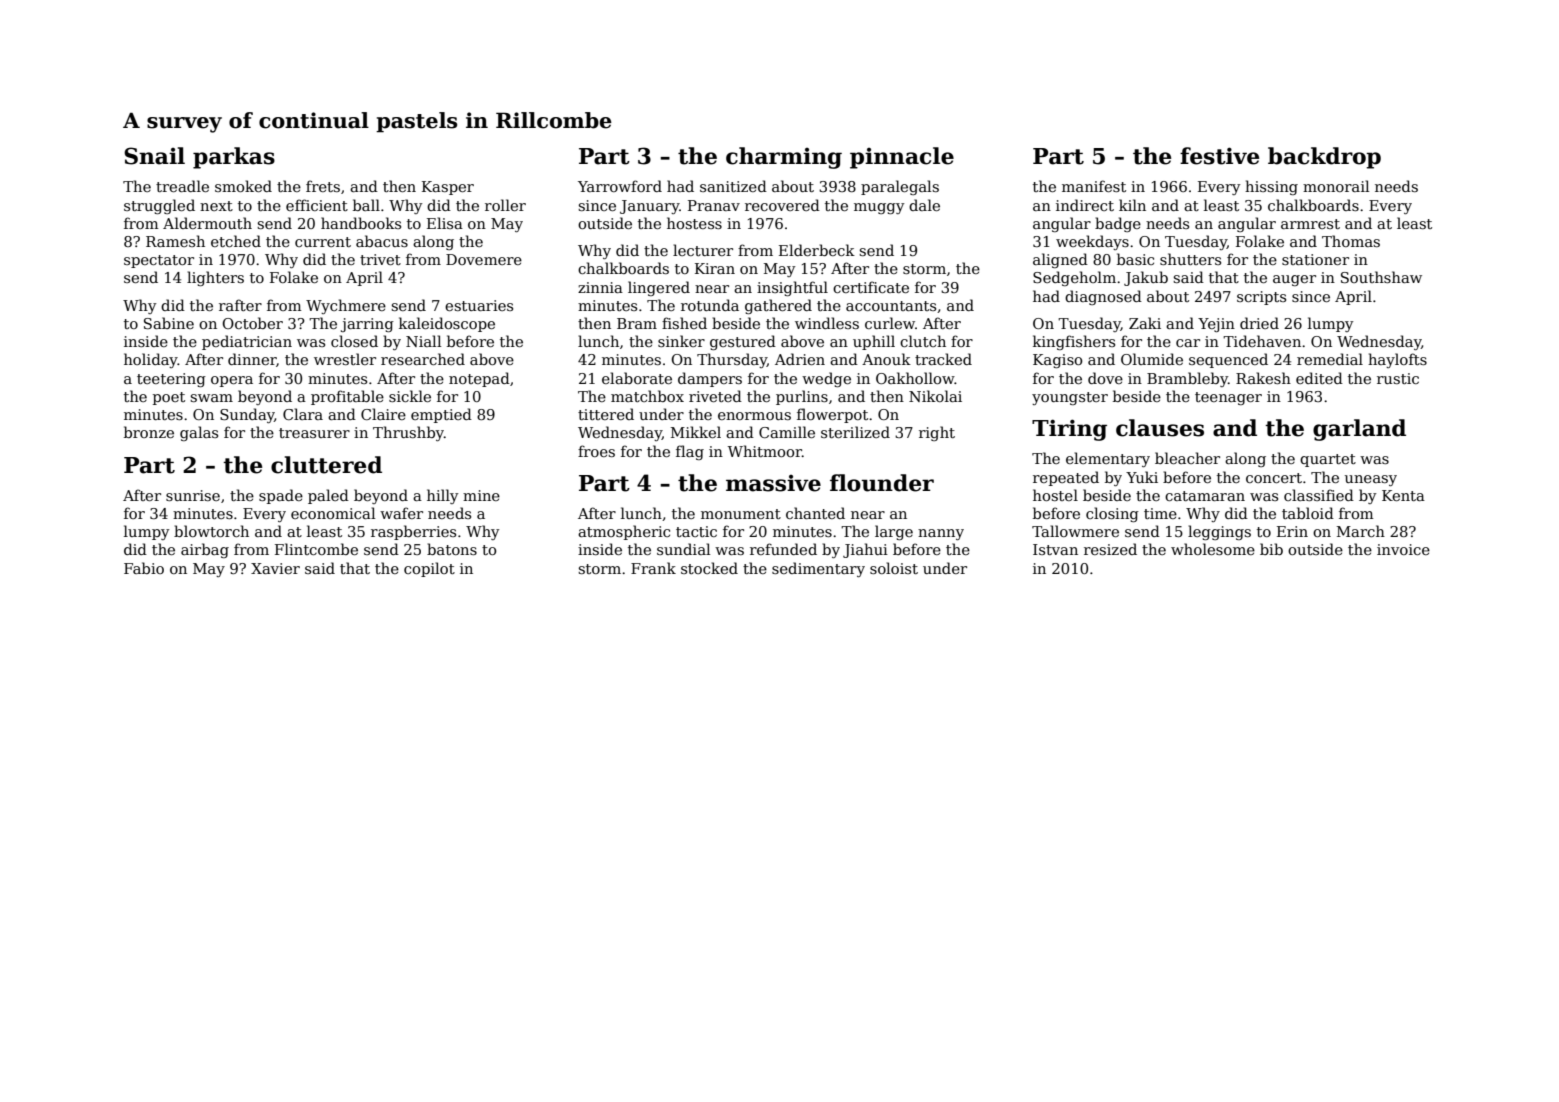 Image resolution: width=1559 pixels, height=1102 pixels. What do you see at coordinates (144, 568) in the image?
I see `Fabio` at bounding box center [144, 568].
